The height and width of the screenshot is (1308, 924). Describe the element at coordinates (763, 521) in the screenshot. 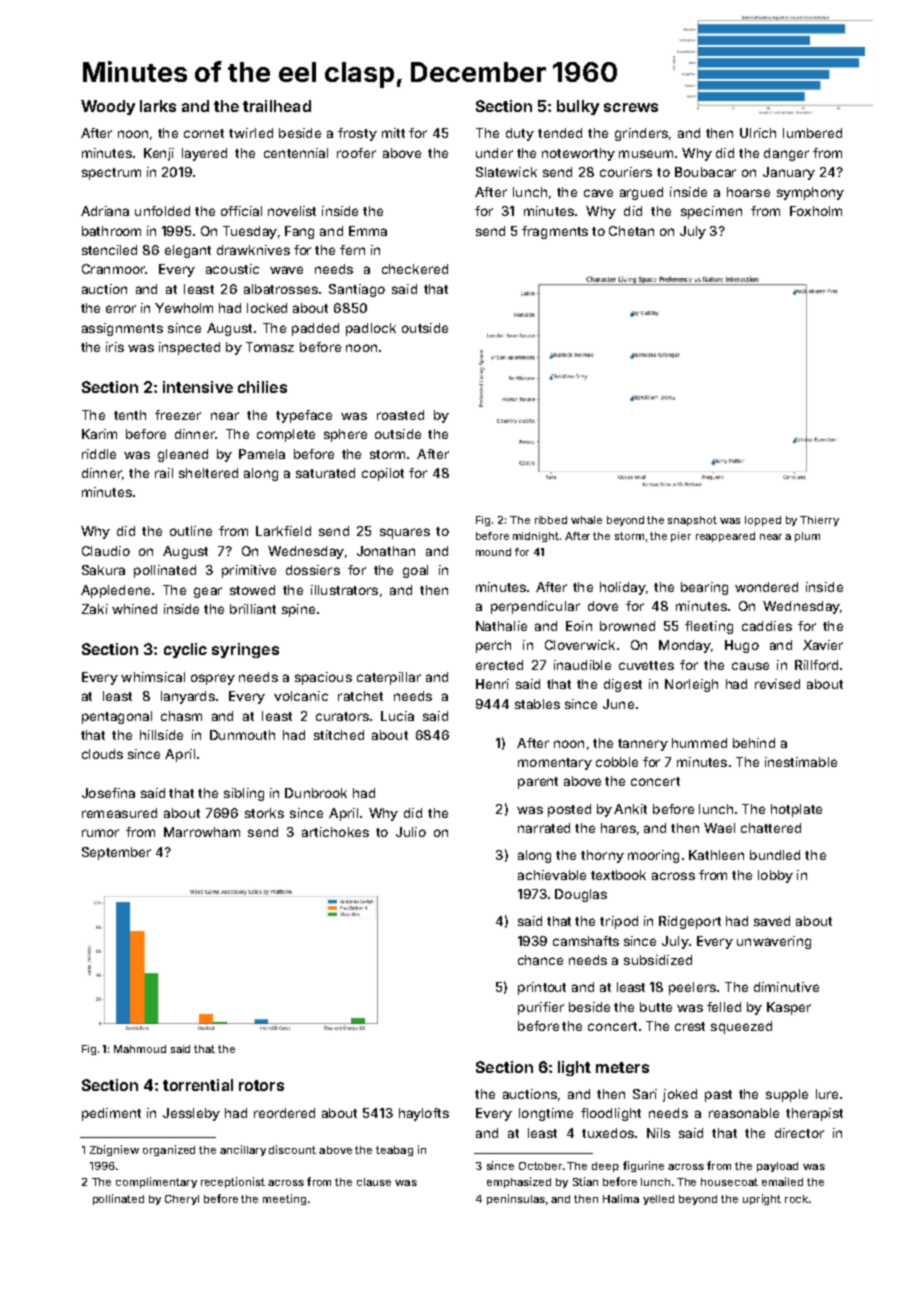

I see `lopped` at that location.
